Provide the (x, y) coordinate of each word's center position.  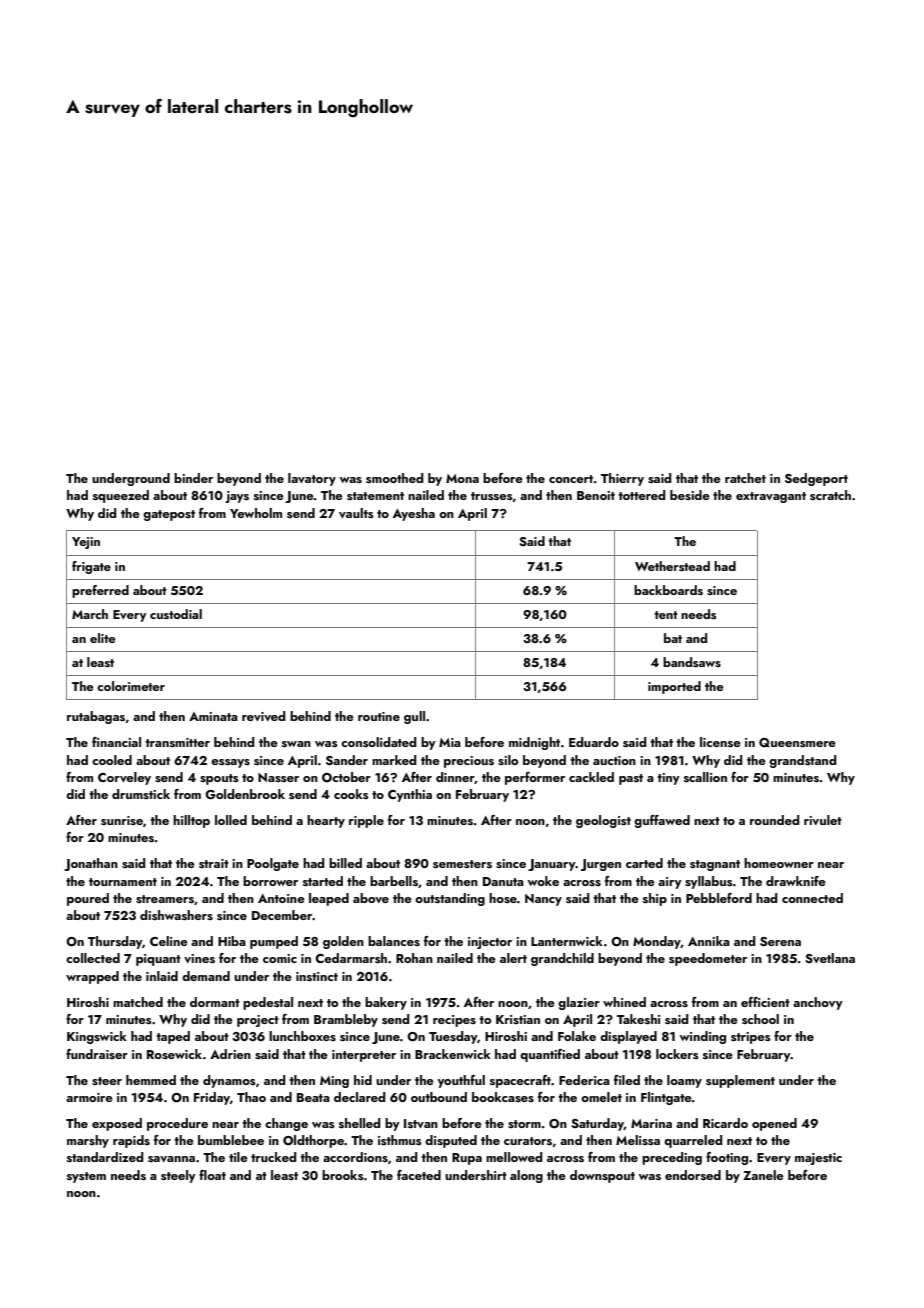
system (86, 1177)
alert (513, 958)
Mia (450, 742)
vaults (356, 513)
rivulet (823, 820)
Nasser (278, 777)
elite (102, 638)
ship (655, 899)
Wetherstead (672, 566)
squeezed (121, 496)
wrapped (92, 977)
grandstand (803, 761)
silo (508, 760)
